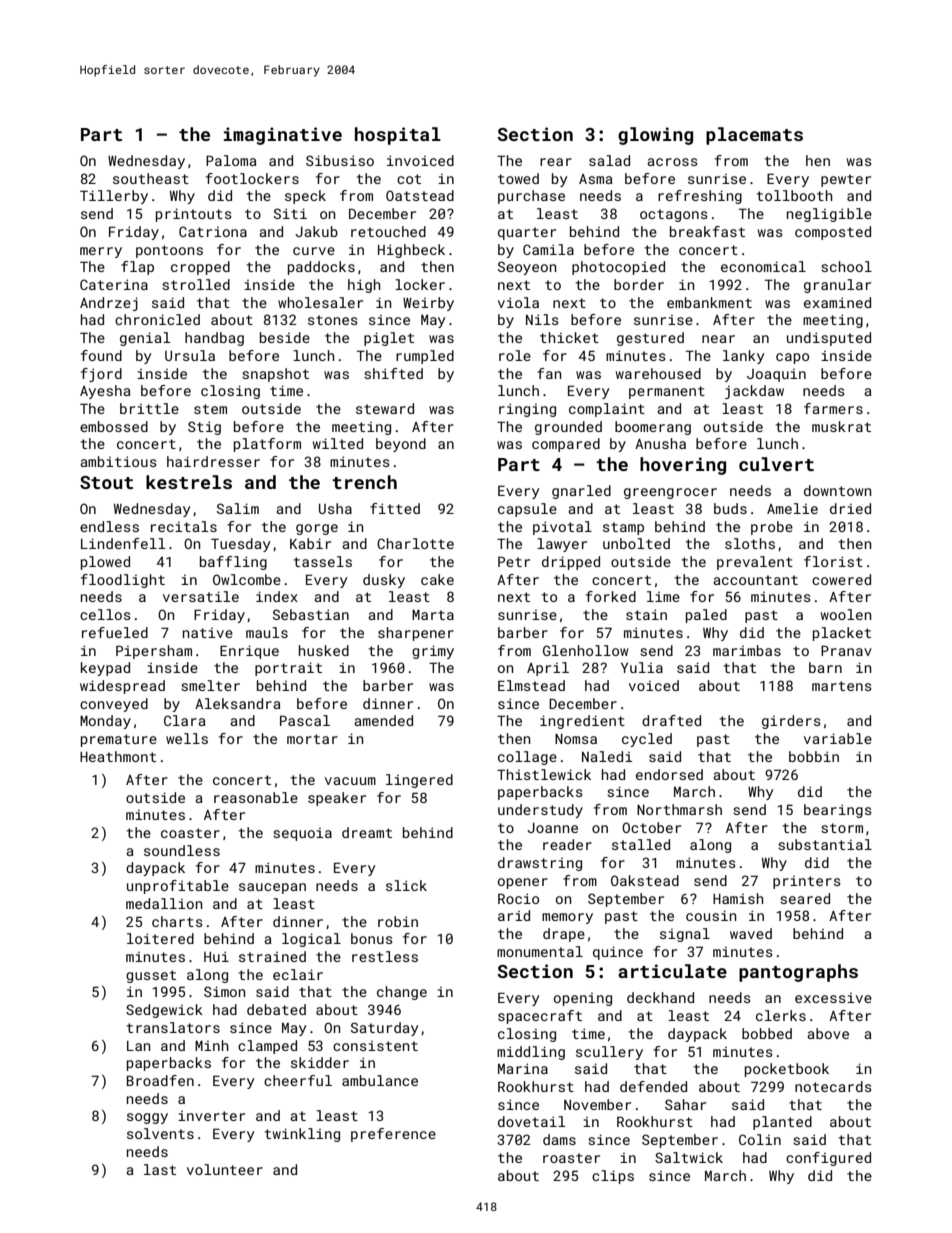 Image resolution: width=952 pixels, height=1233 pixels. Describe the element at coordinates (380, 1080) in the screenshot. I see `ambulance` at that location.
